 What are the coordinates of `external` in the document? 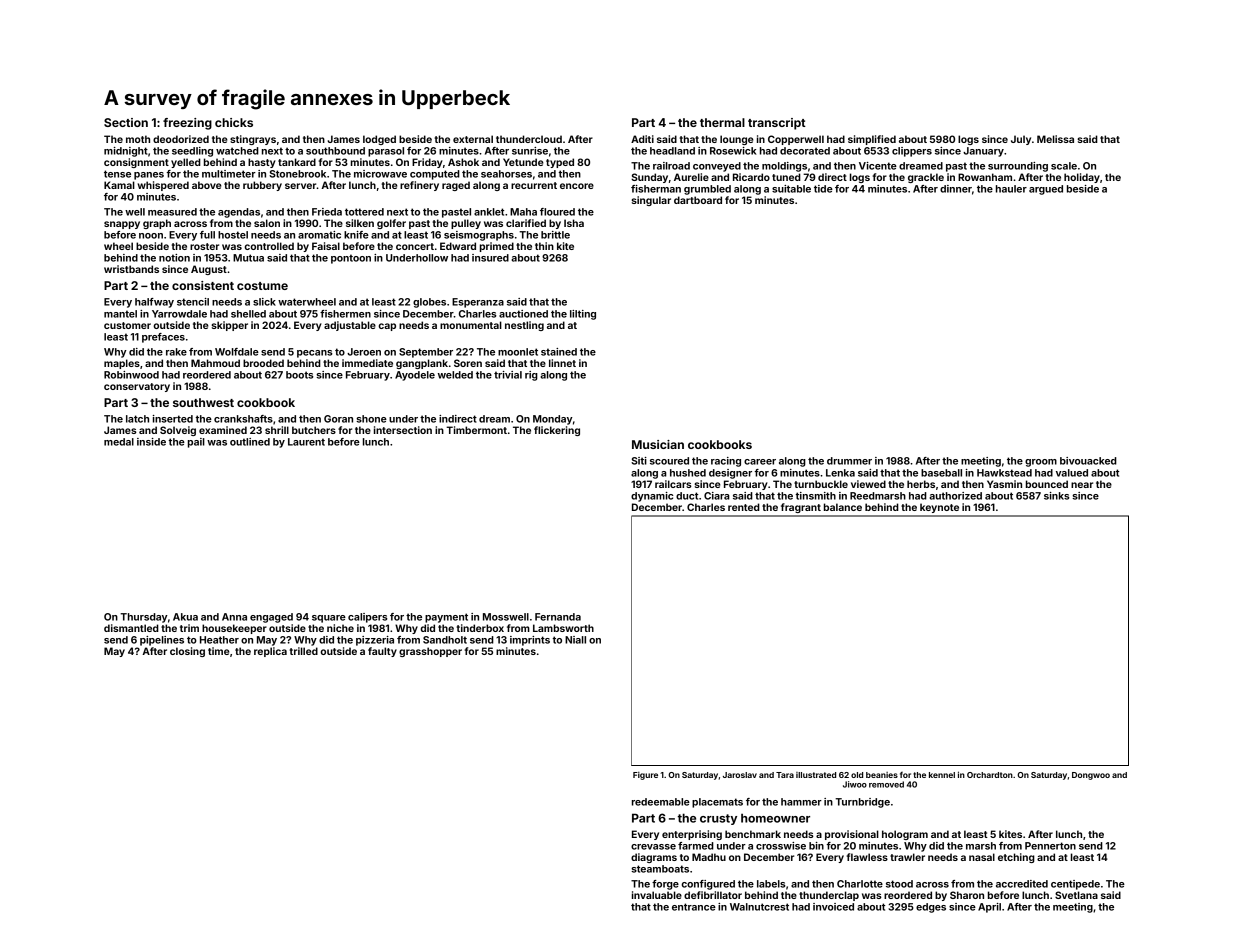 It's located at (473, 139).
